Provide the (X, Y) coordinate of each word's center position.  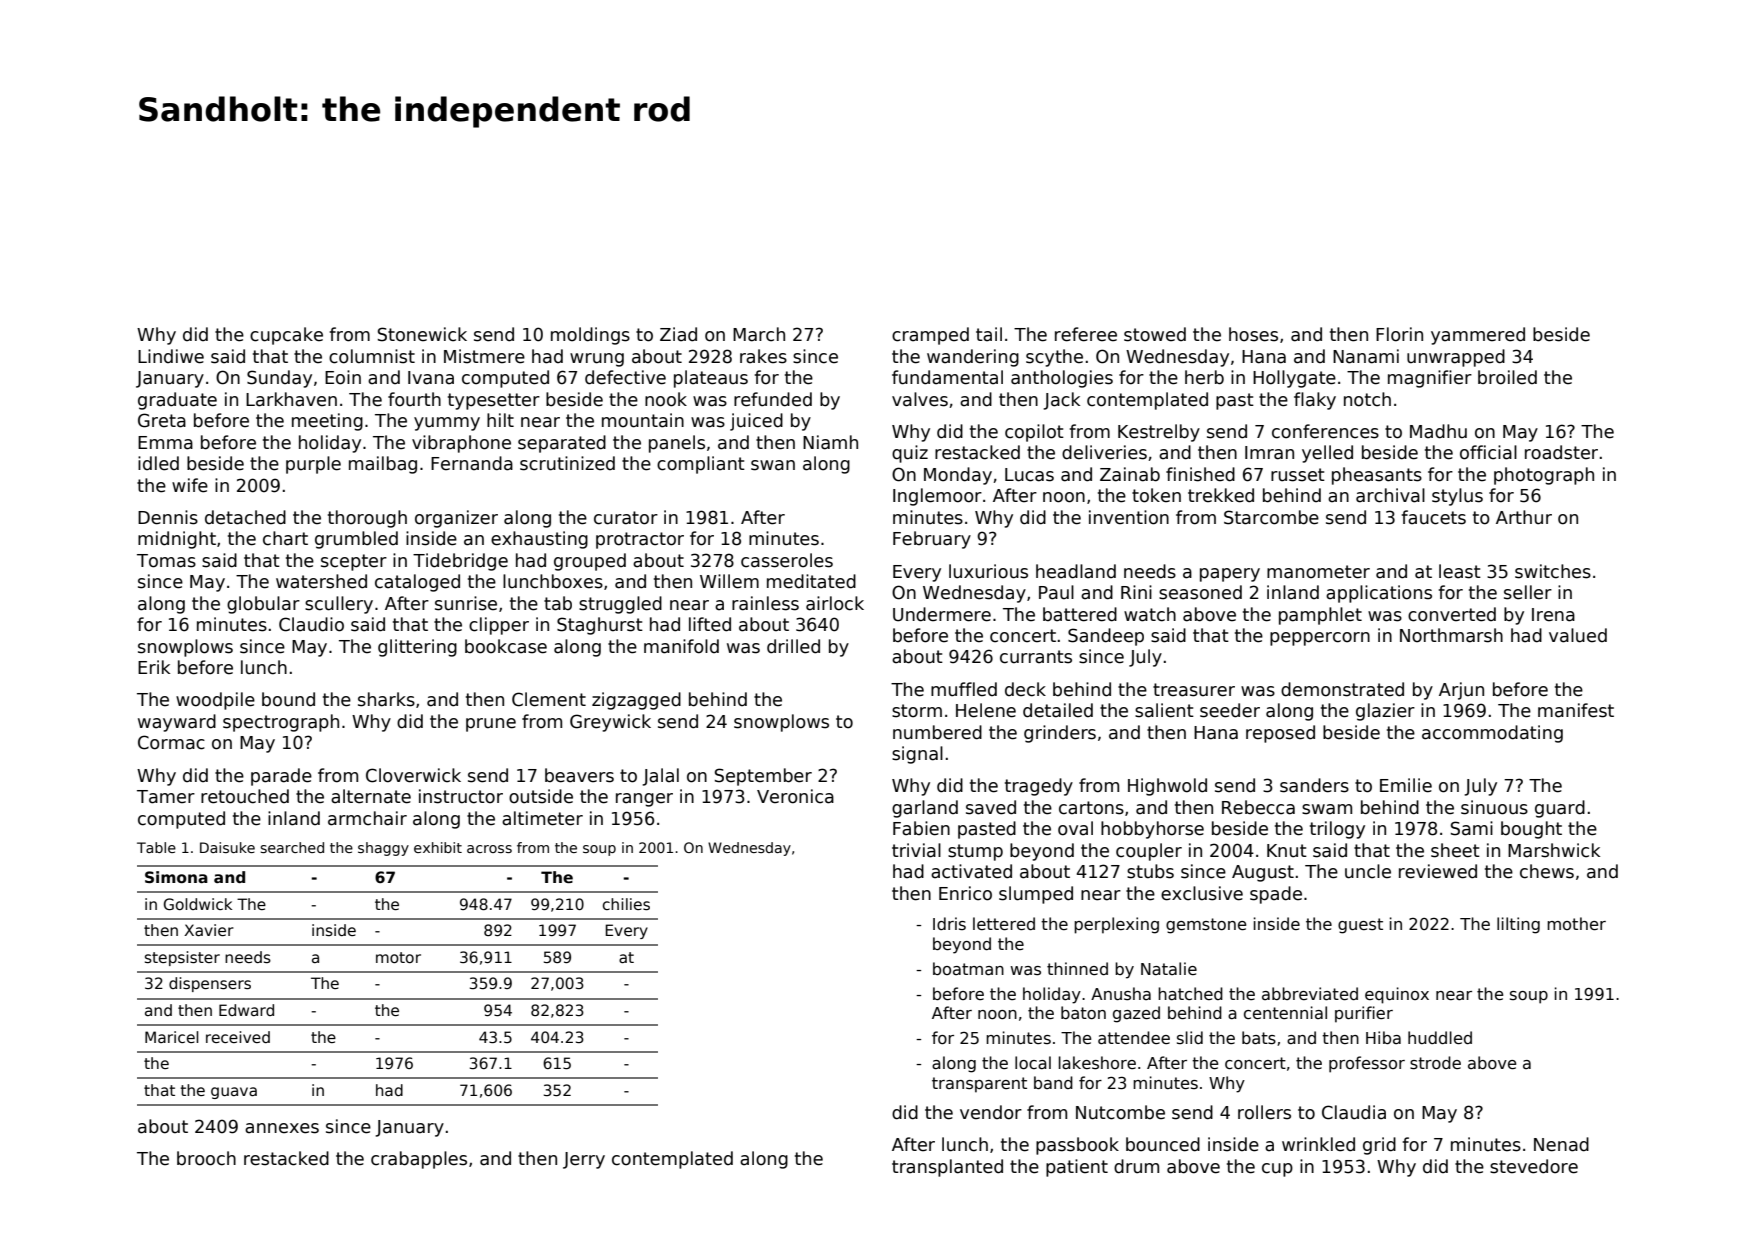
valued (1578, 635)
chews (1547, 871)
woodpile (215, 701)
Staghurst (600, 626)
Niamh (830, 442)
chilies (626, 904)
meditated (811, 581)
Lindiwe (171, 356)
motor (398, 957)
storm (917, 711)
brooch (206, 1158)
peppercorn (1320, 639)
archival (1390, 495)
